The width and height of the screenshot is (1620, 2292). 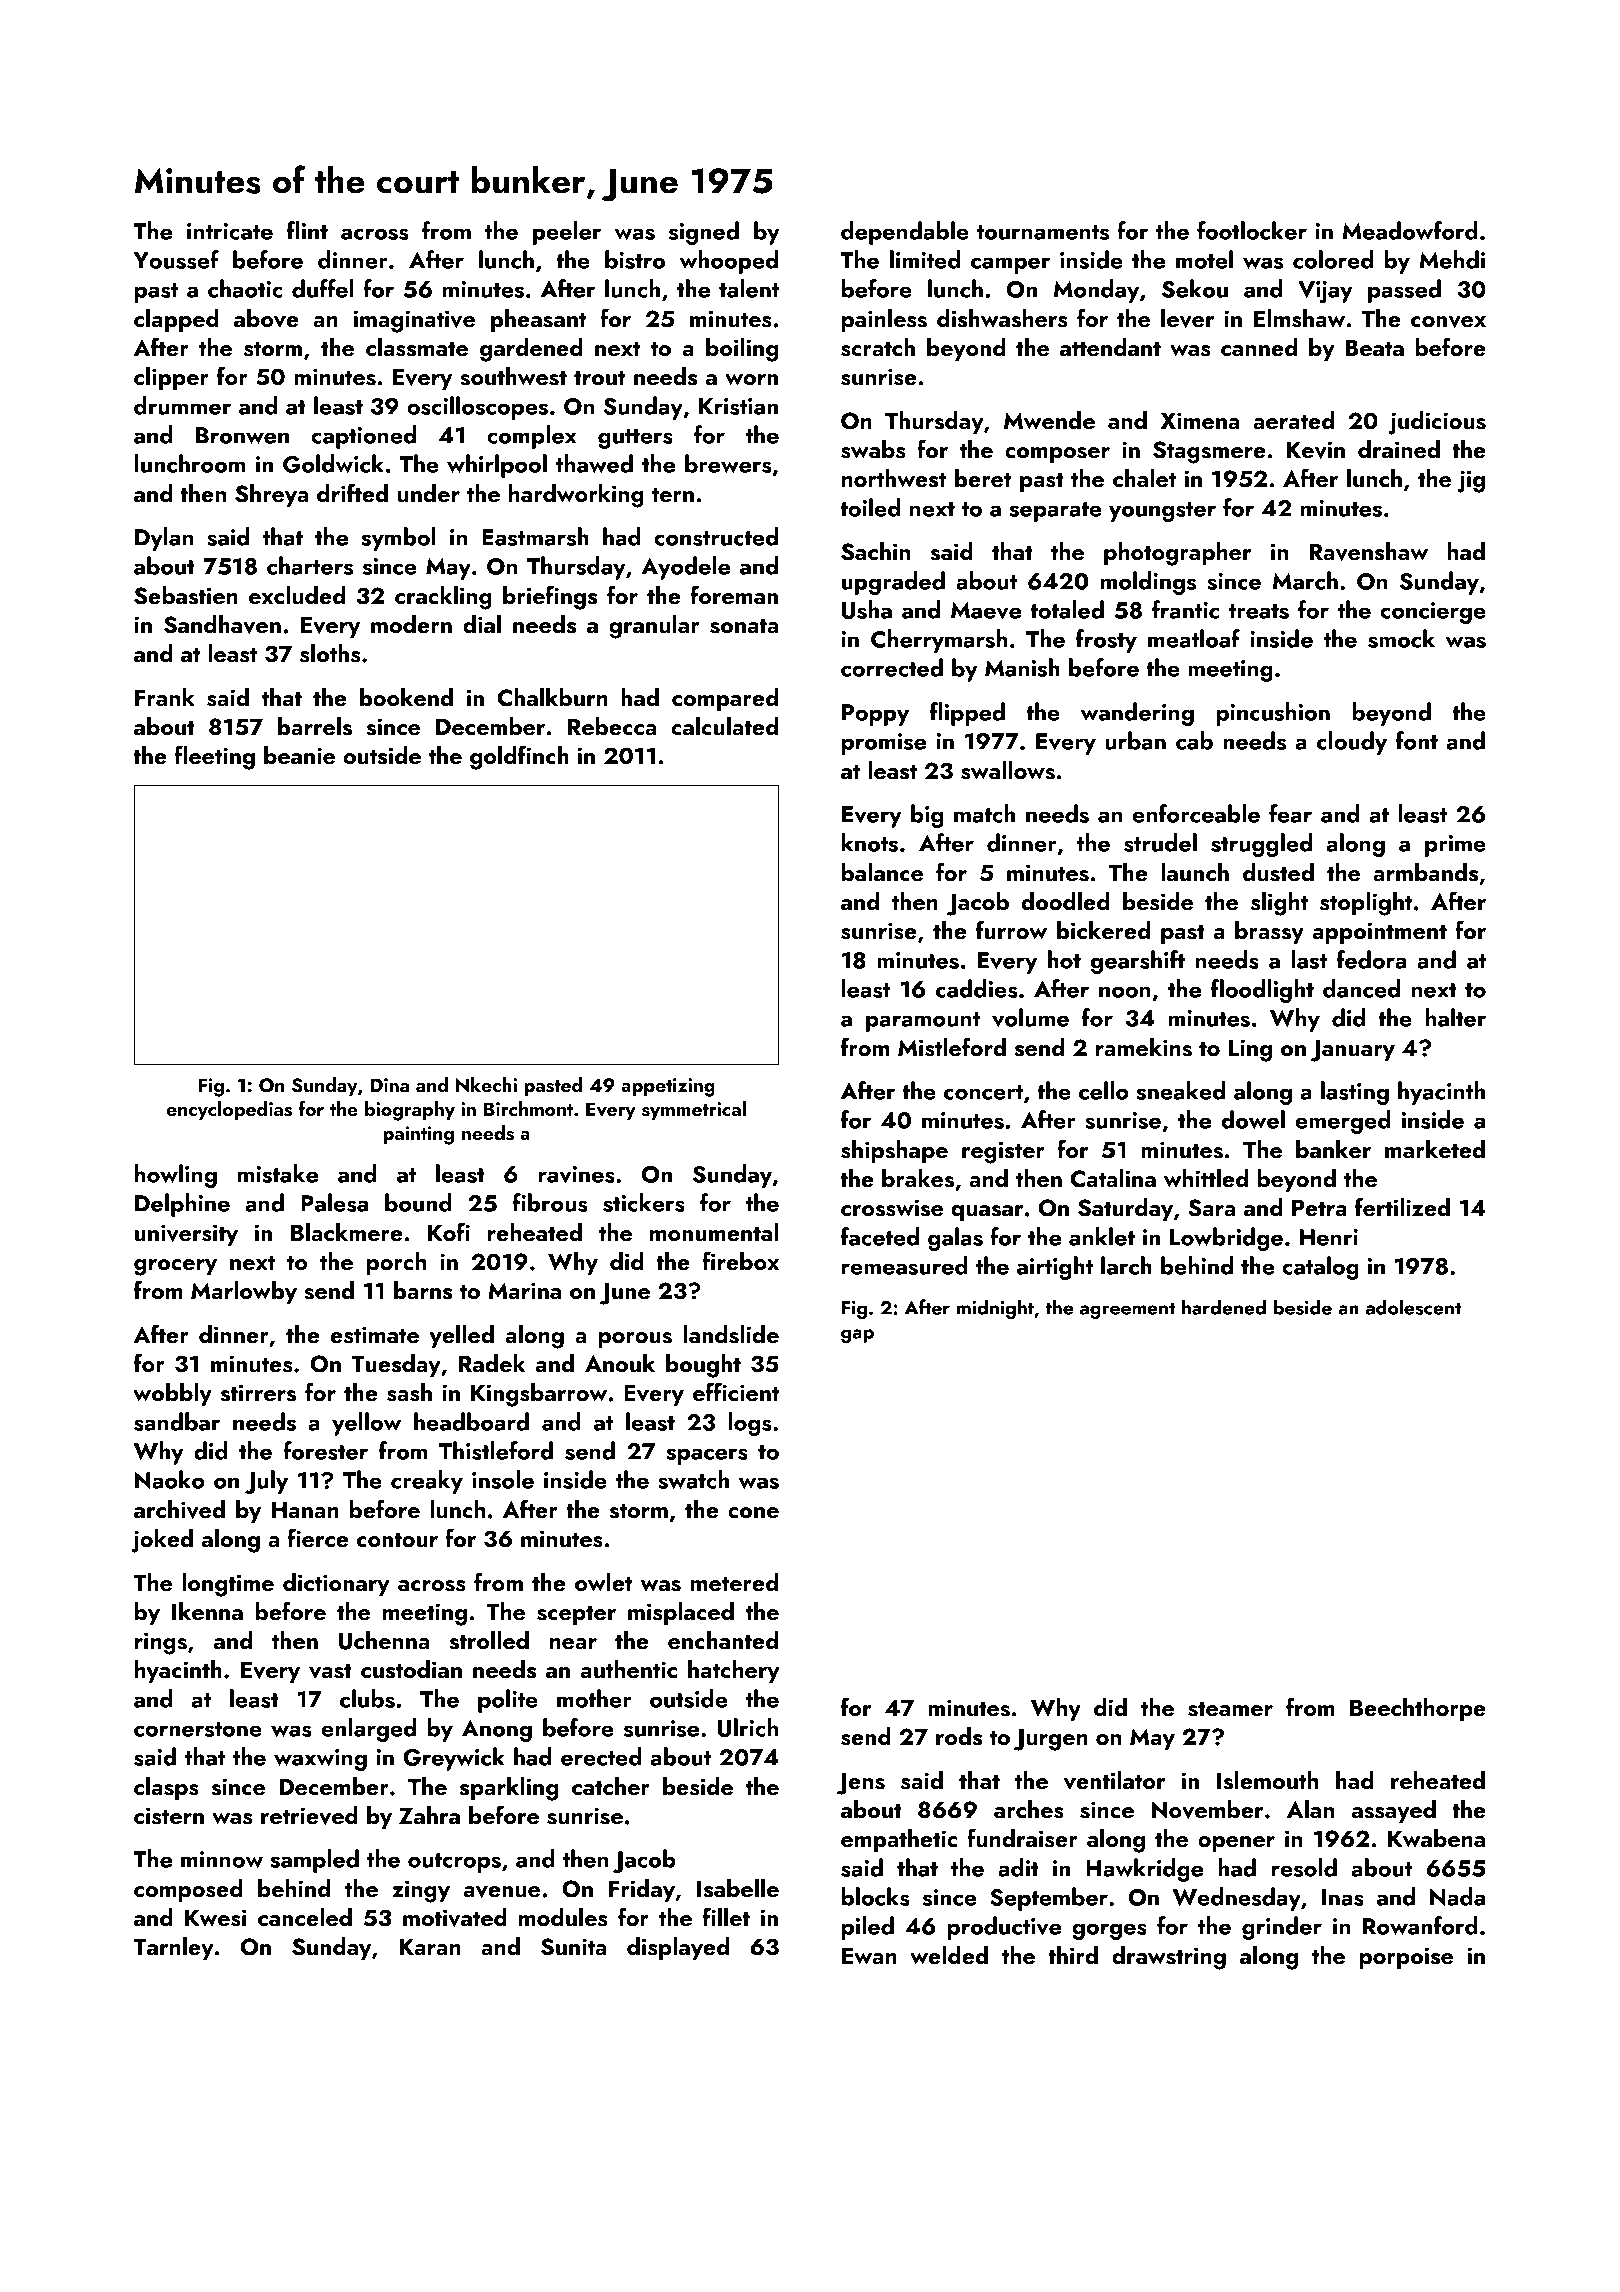 What do you see at coordinates (567, 233) in the screenshot?
I see `peeler` at bounding box center [567, 233].
